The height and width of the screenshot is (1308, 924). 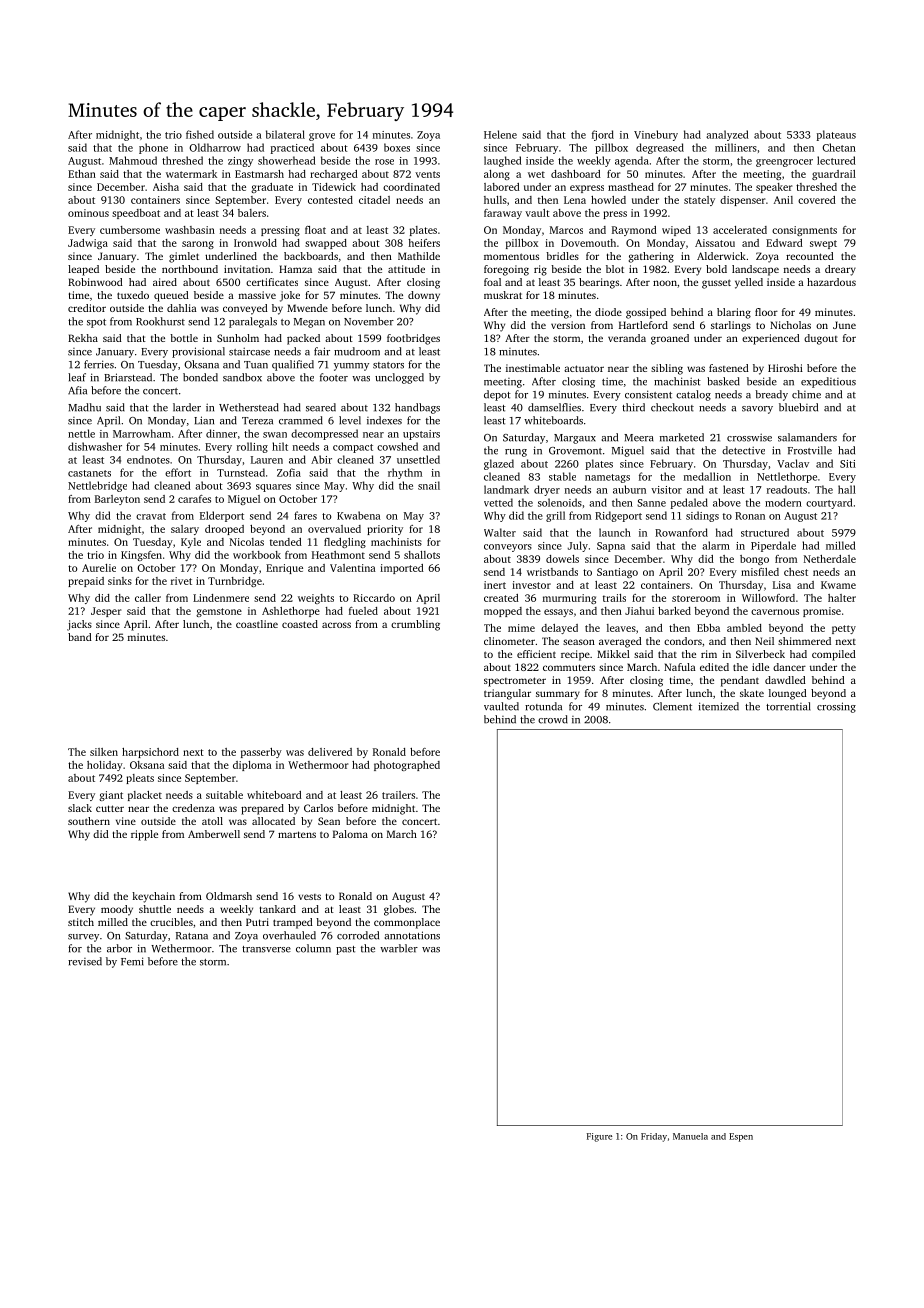 I want to click on fjord, so click(x=603, y=135).
